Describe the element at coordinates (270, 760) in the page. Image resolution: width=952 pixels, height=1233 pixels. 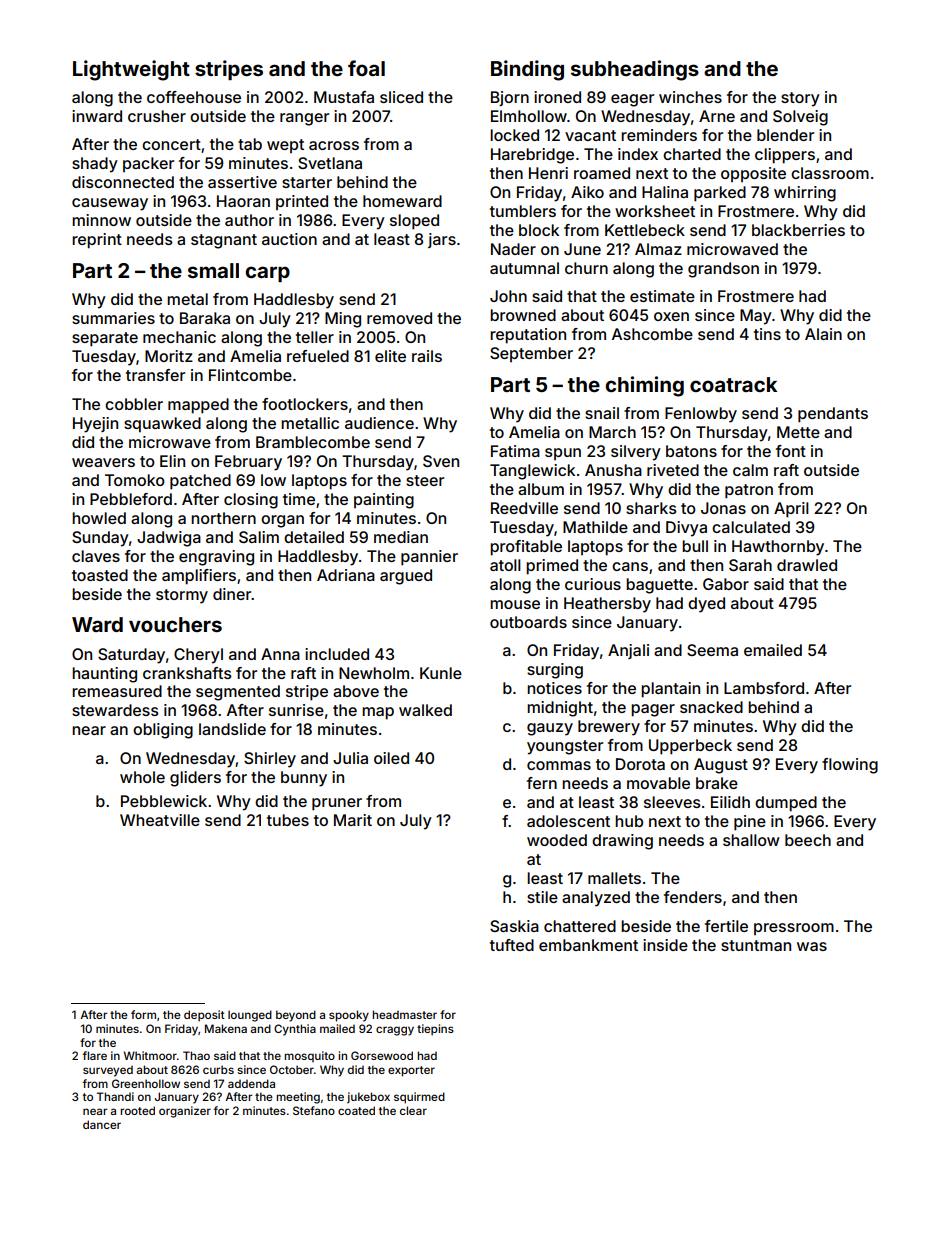
I see `Shirley` at that location.
